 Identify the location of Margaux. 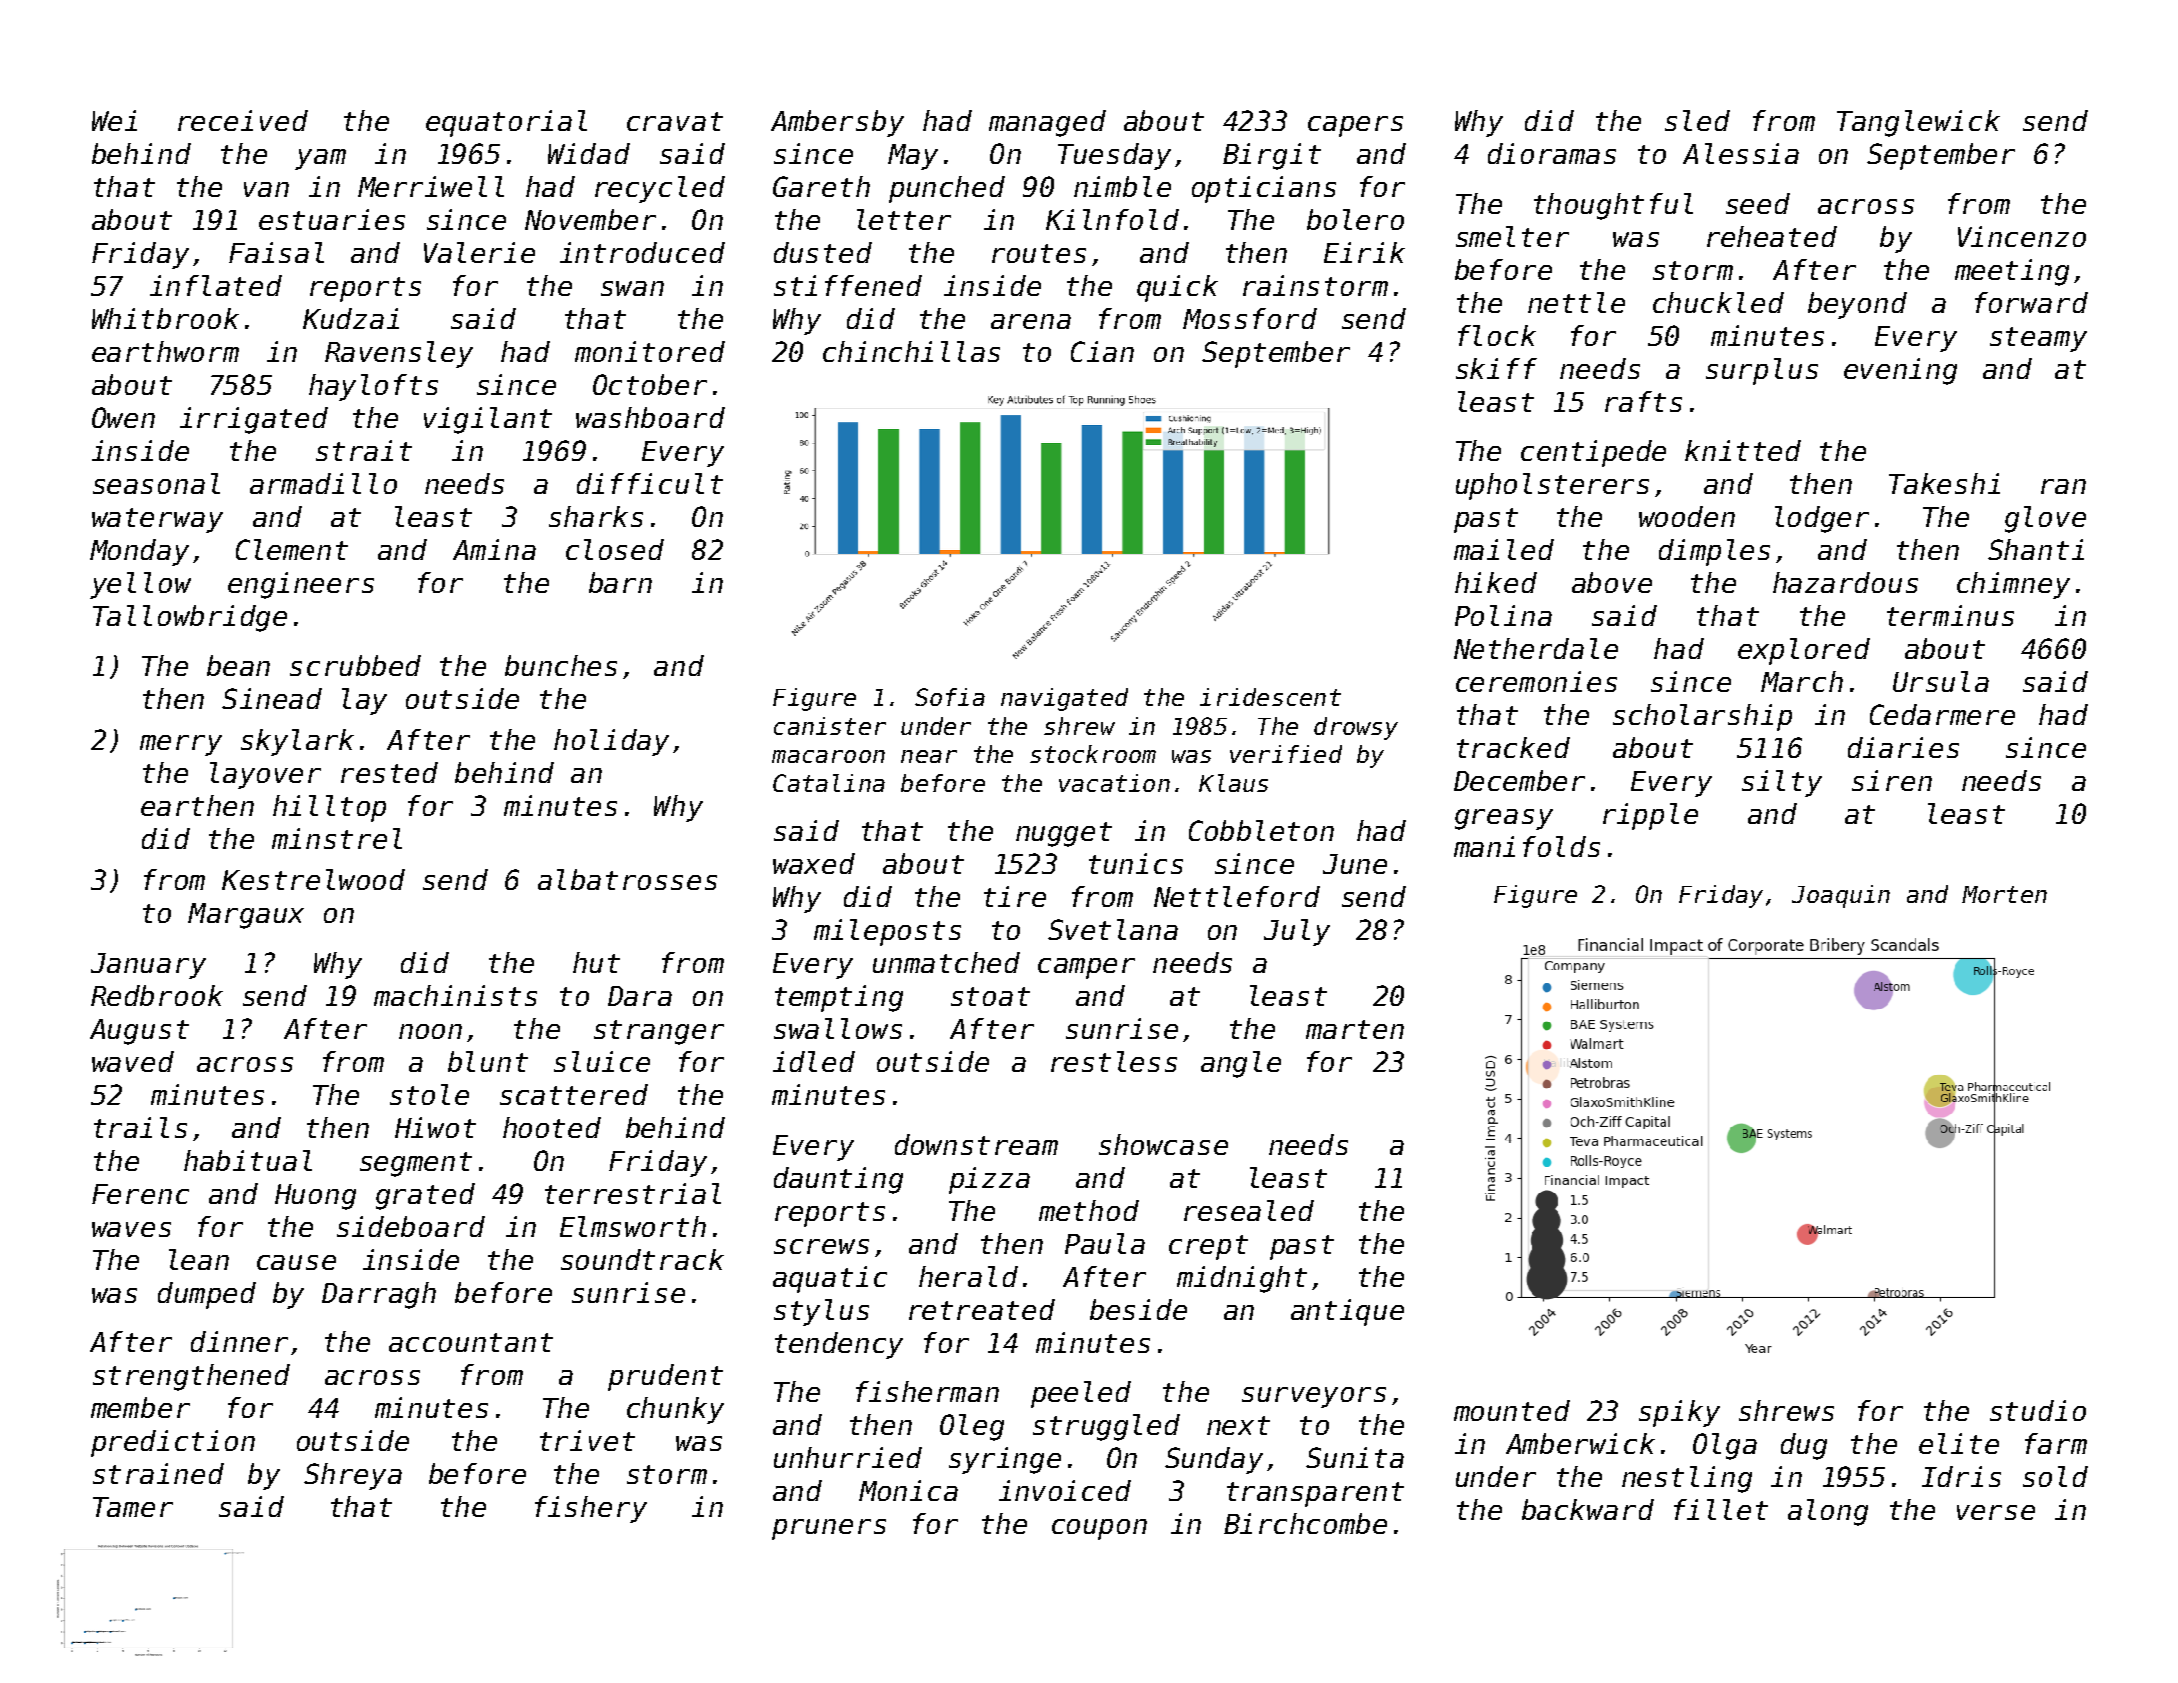
(246, 916).
